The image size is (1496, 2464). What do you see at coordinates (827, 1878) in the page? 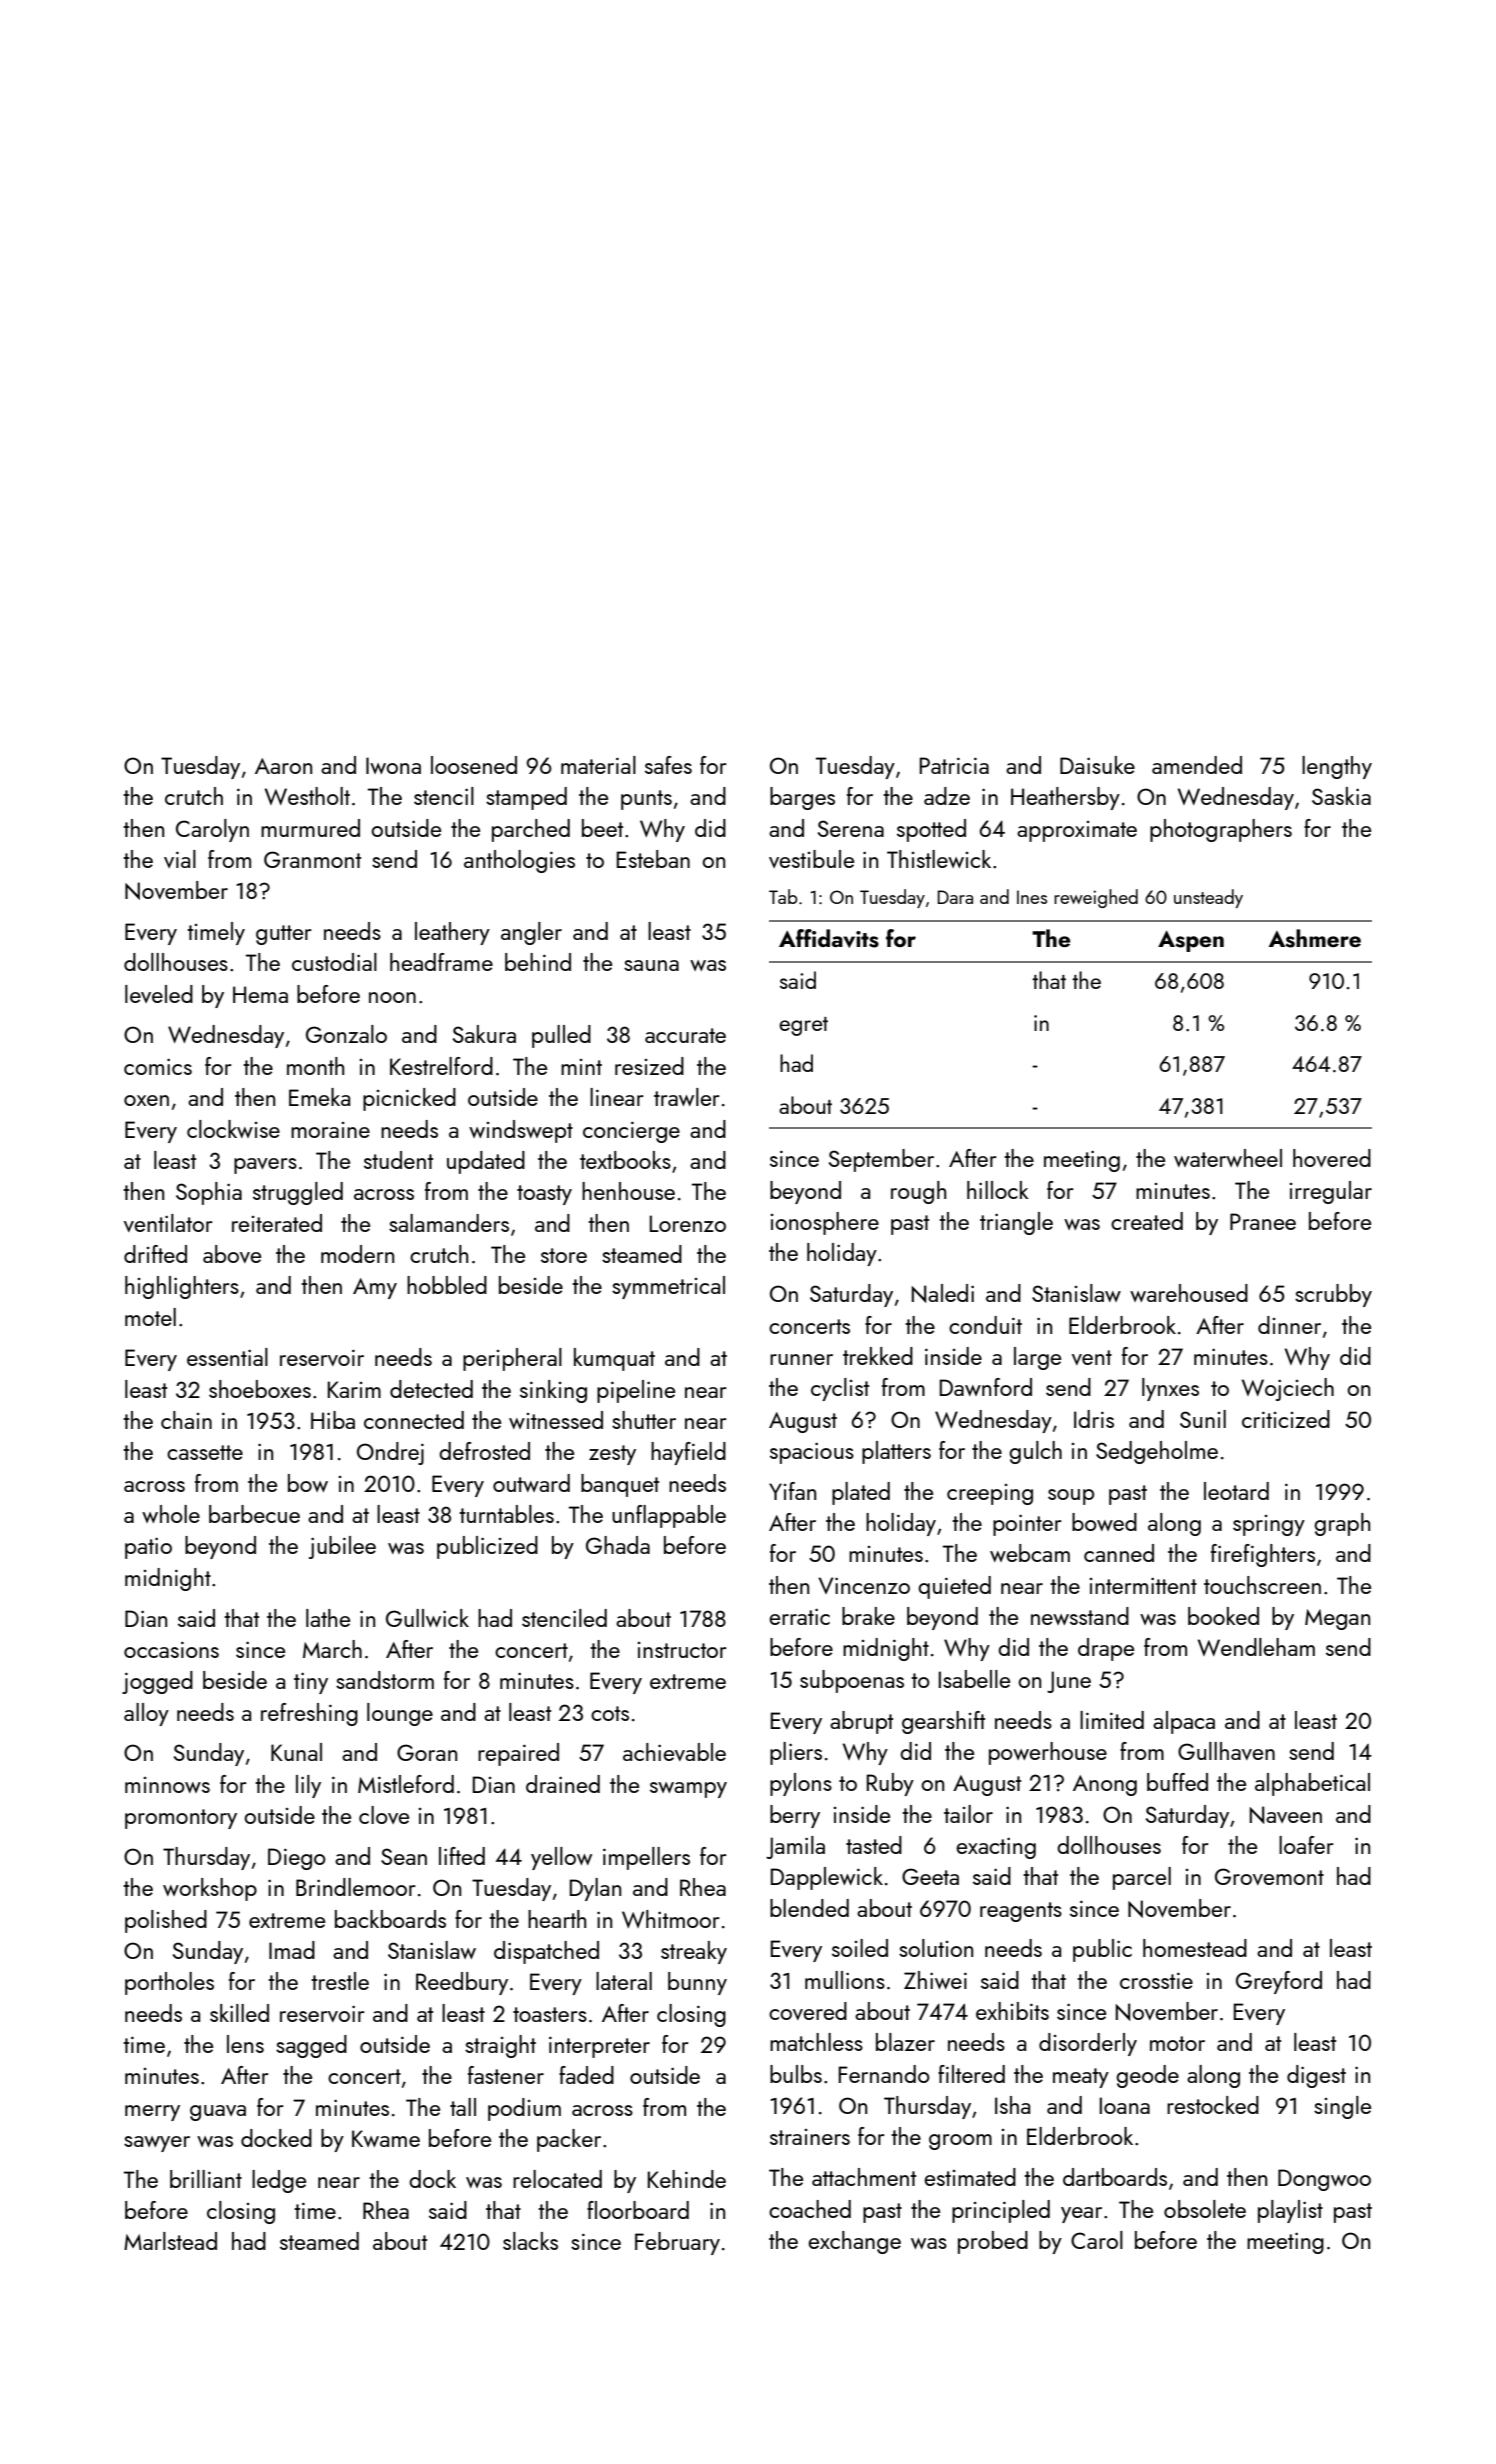
I see `Dapplewick` at bounding box center [827, 1878].
